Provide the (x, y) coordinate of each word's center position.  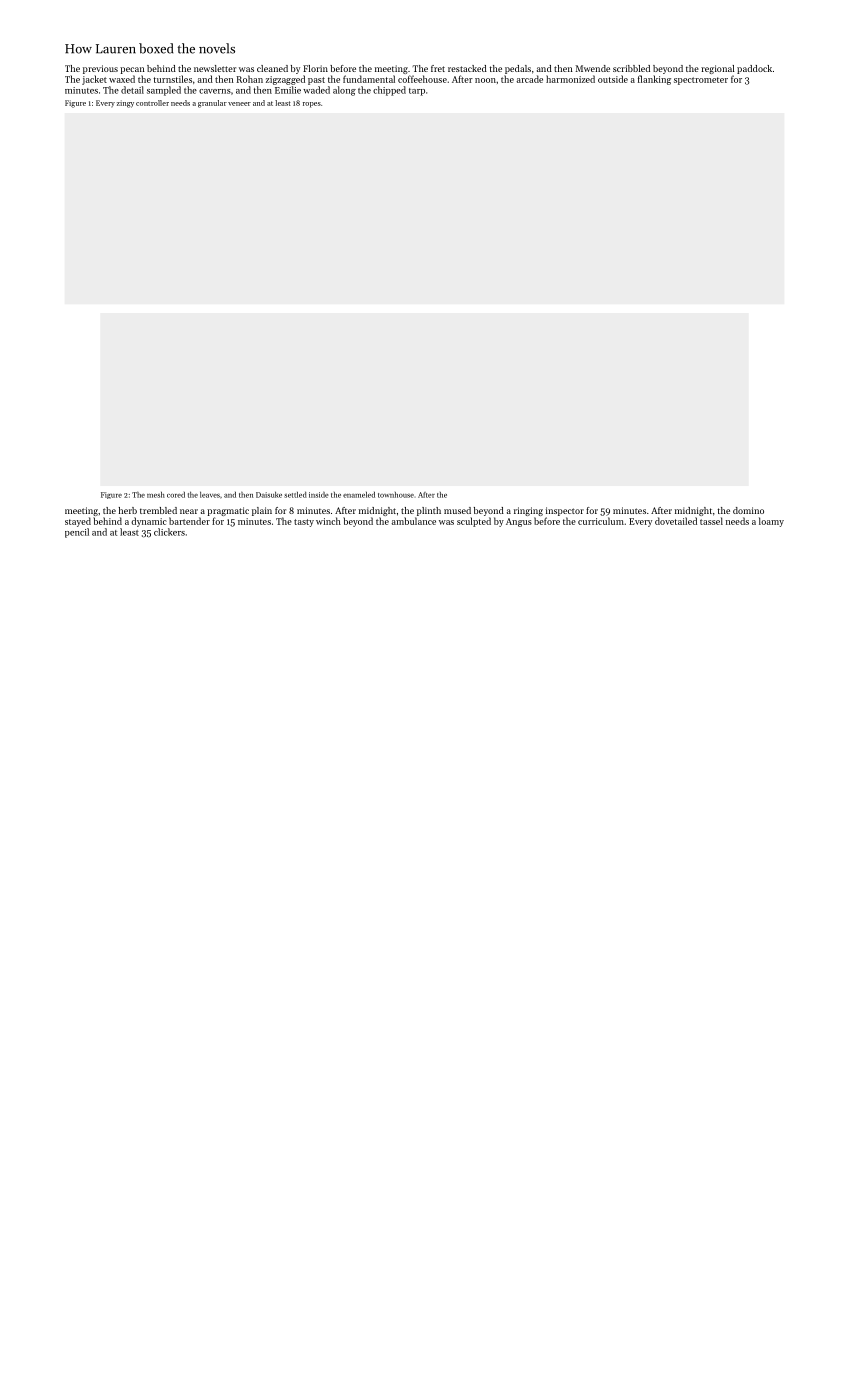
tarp (417, 92)
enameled (359, 495)
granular (212, 104)
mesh (156, 495)
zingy (125, 104)
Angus (519, 522)
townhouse (396, 495)
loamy (771, 522)
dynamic (149, 522)
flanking (654, 80)
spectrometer (701, 81)
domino (748, 510)
